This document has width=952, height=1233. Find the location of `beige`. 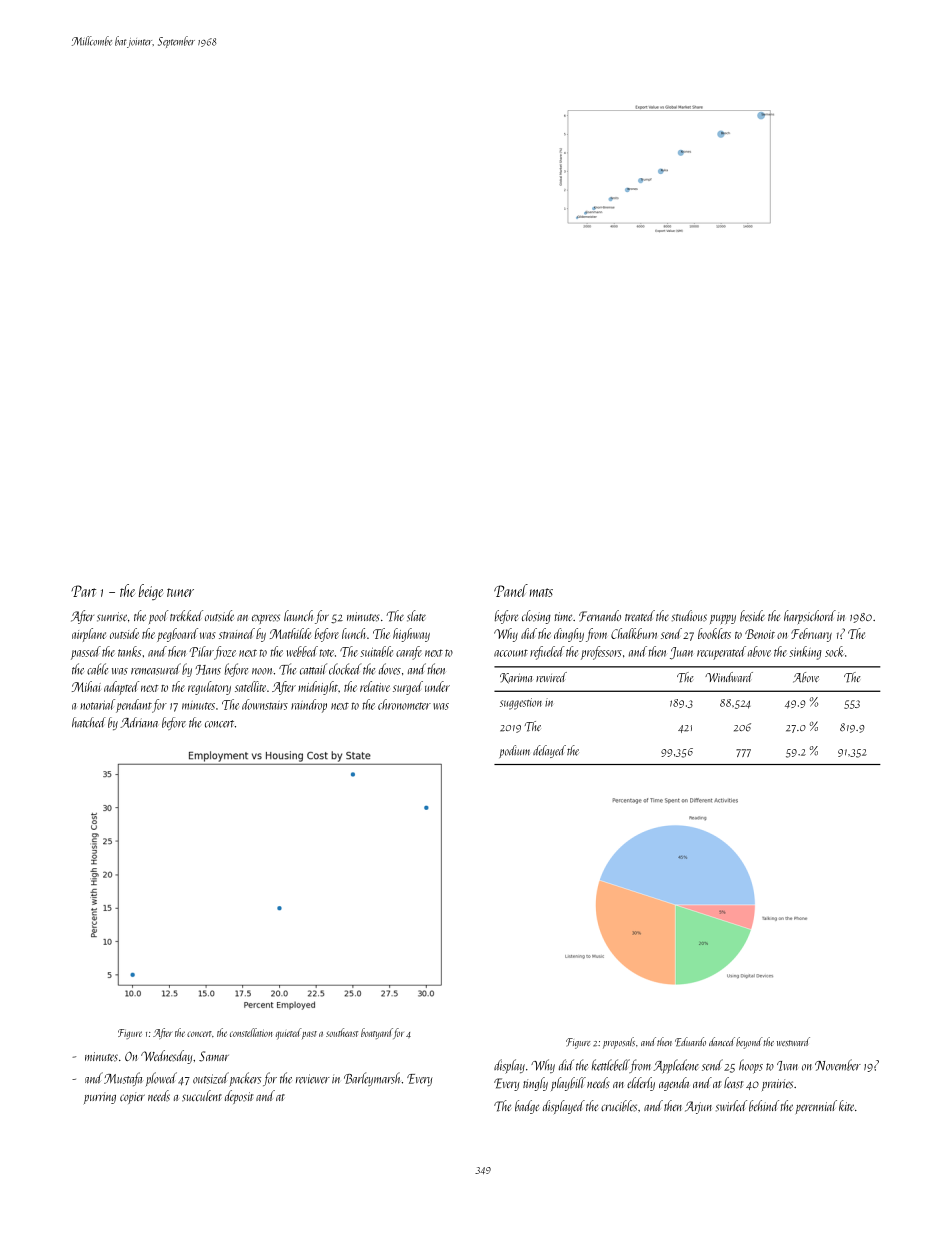

beige is located at coordinates (151, 592).
